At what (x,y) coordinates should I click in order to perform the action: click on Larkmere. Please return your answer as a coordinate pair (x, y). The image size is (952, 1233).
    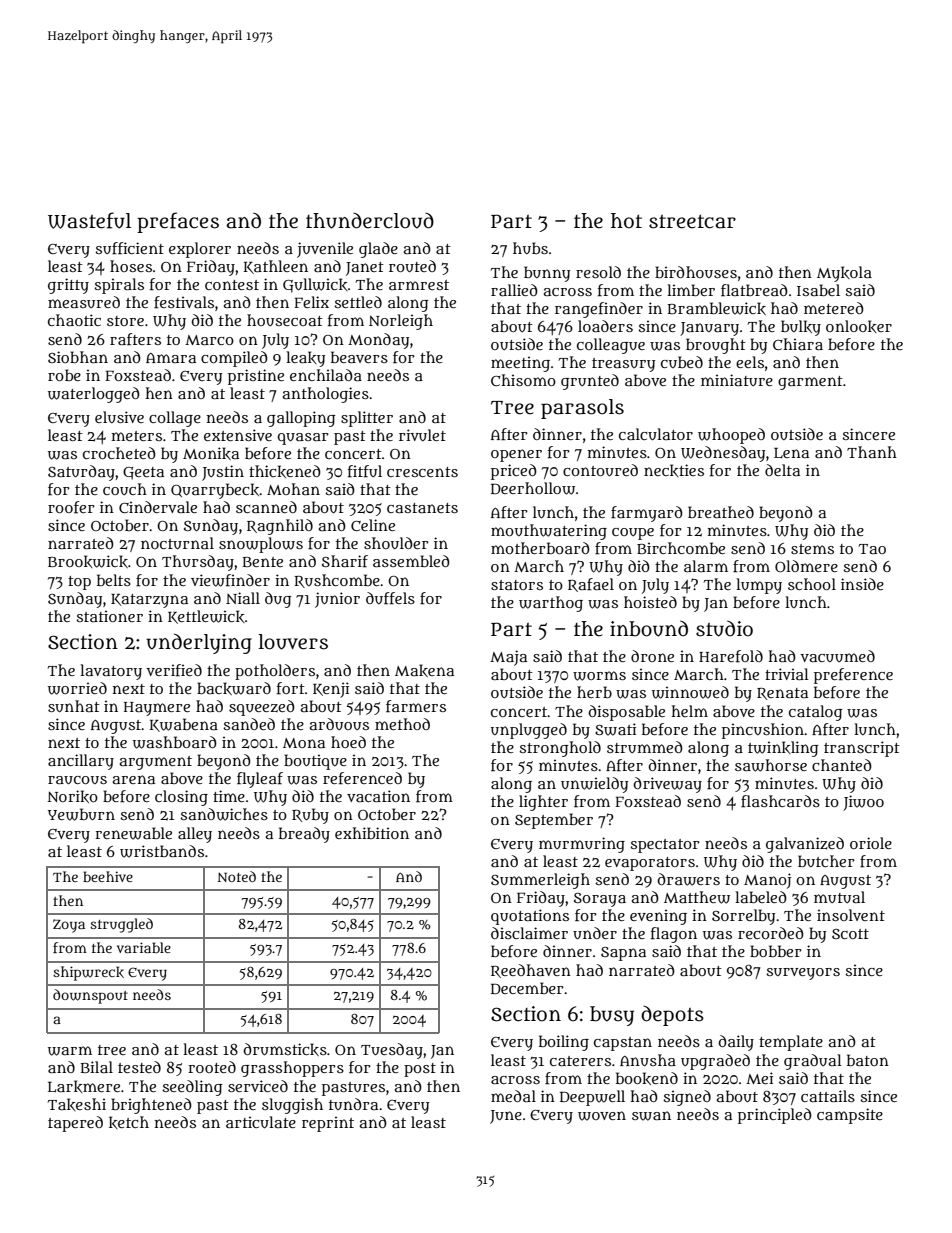
    Looking at the image, I should click on (84, 1086).
